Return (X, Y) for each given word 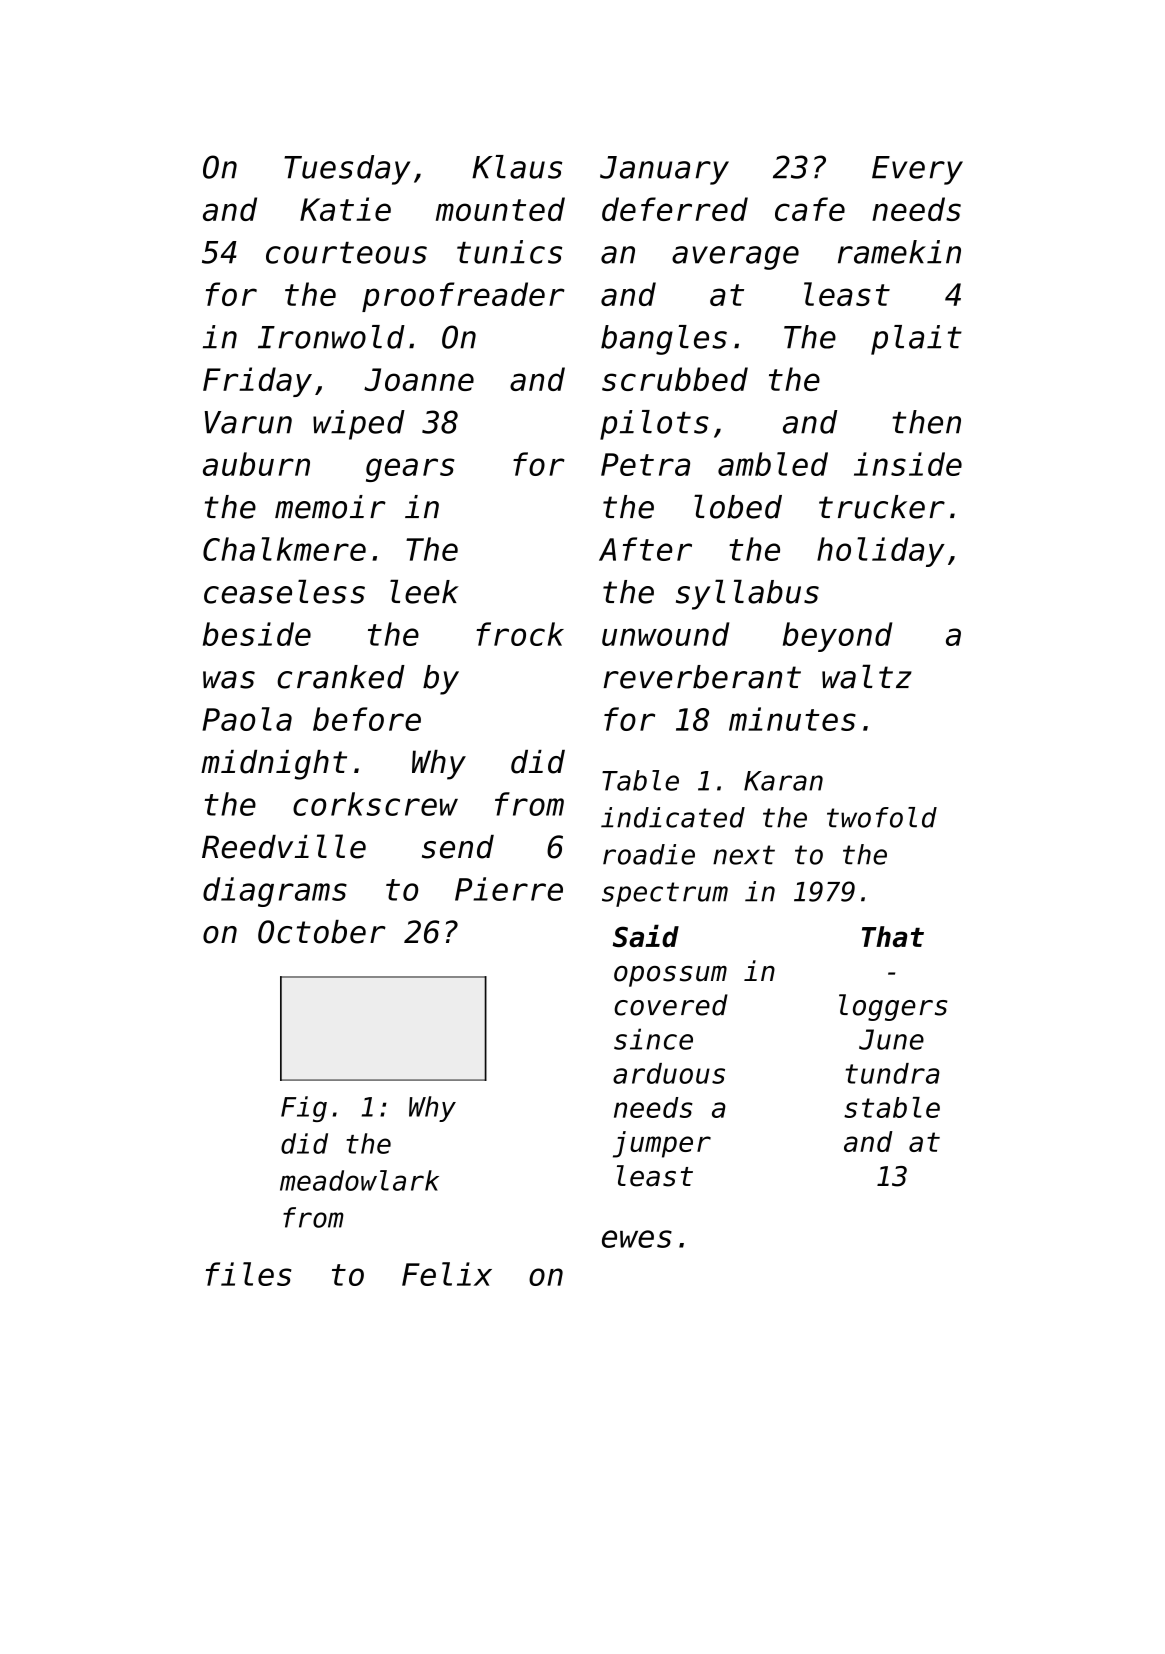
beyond (837, 637)
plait (916, 340)
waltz (867, 676)
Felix (447, 1274)
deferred (675, 209)
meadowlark (359, 1180)
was (229, 680)
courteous (346, 253)
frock (520, 634)
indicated (673, 817)
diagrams (275, 892)
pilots (654, 425)
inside (908, 464)
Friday (257, 382)
